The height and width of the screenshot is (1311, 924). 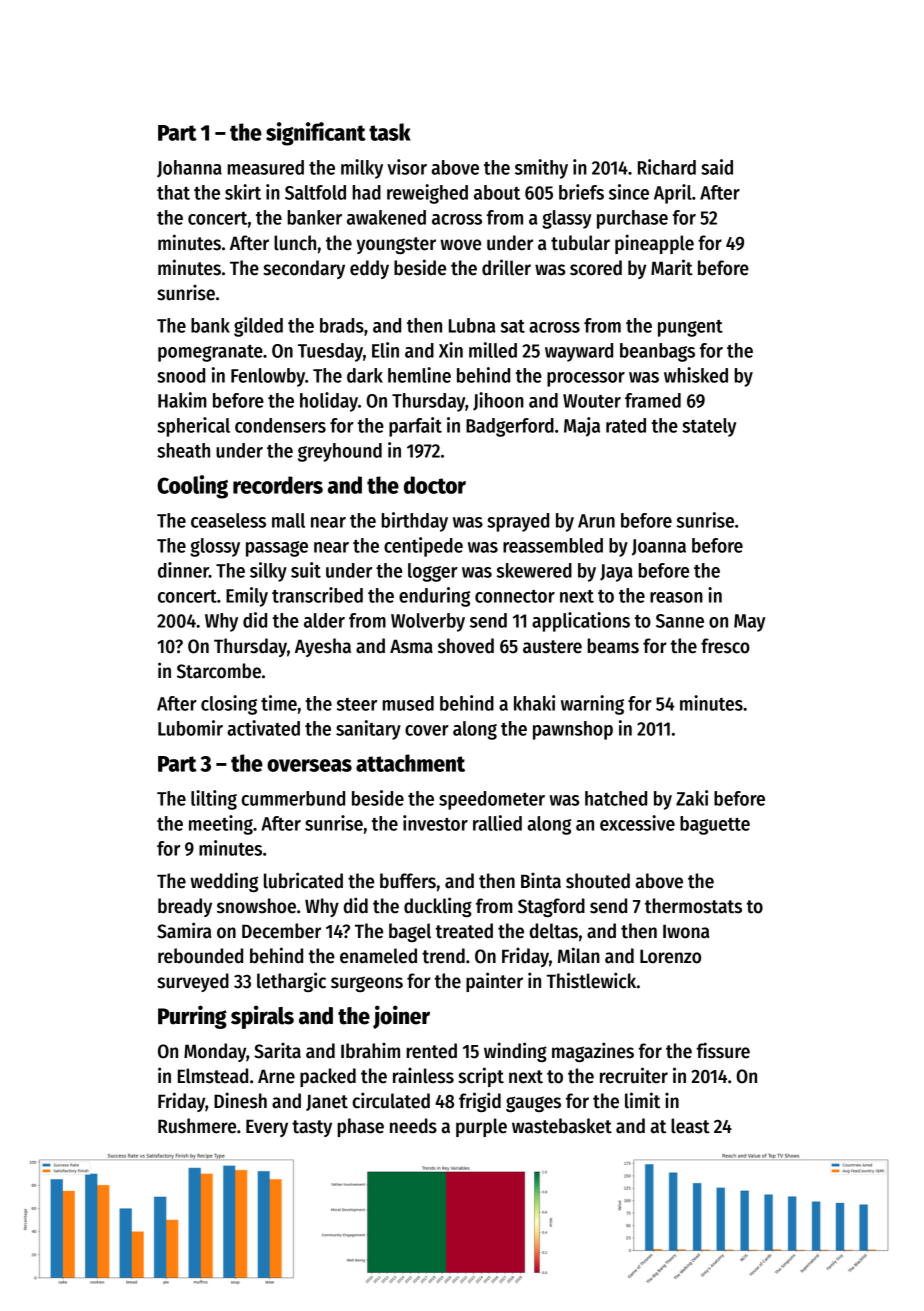 I want to click on investor, so click(x=435, y=823).
